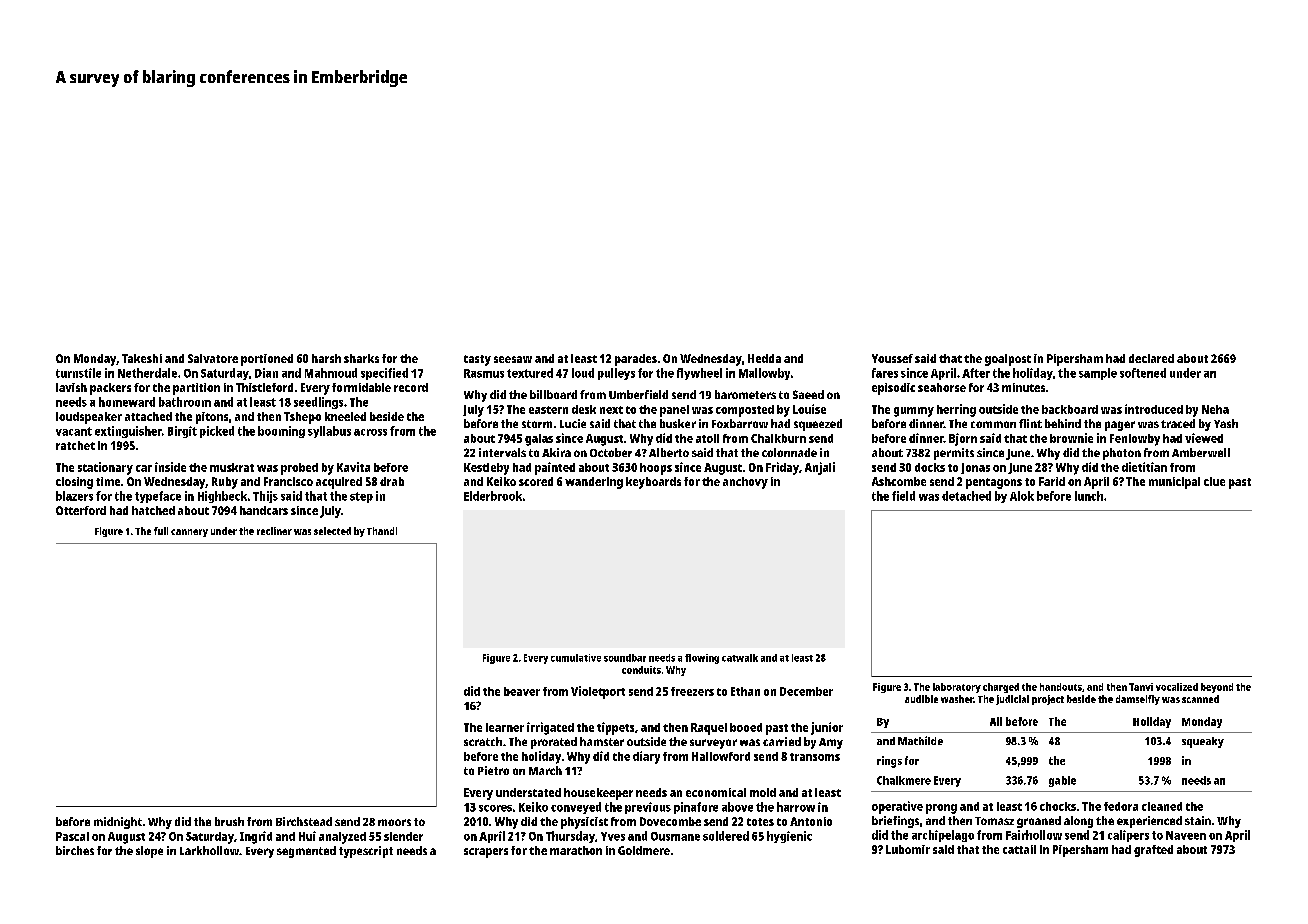  Describe the element at coordinates (118, 823) in the document. I see `midnight` at that location.
